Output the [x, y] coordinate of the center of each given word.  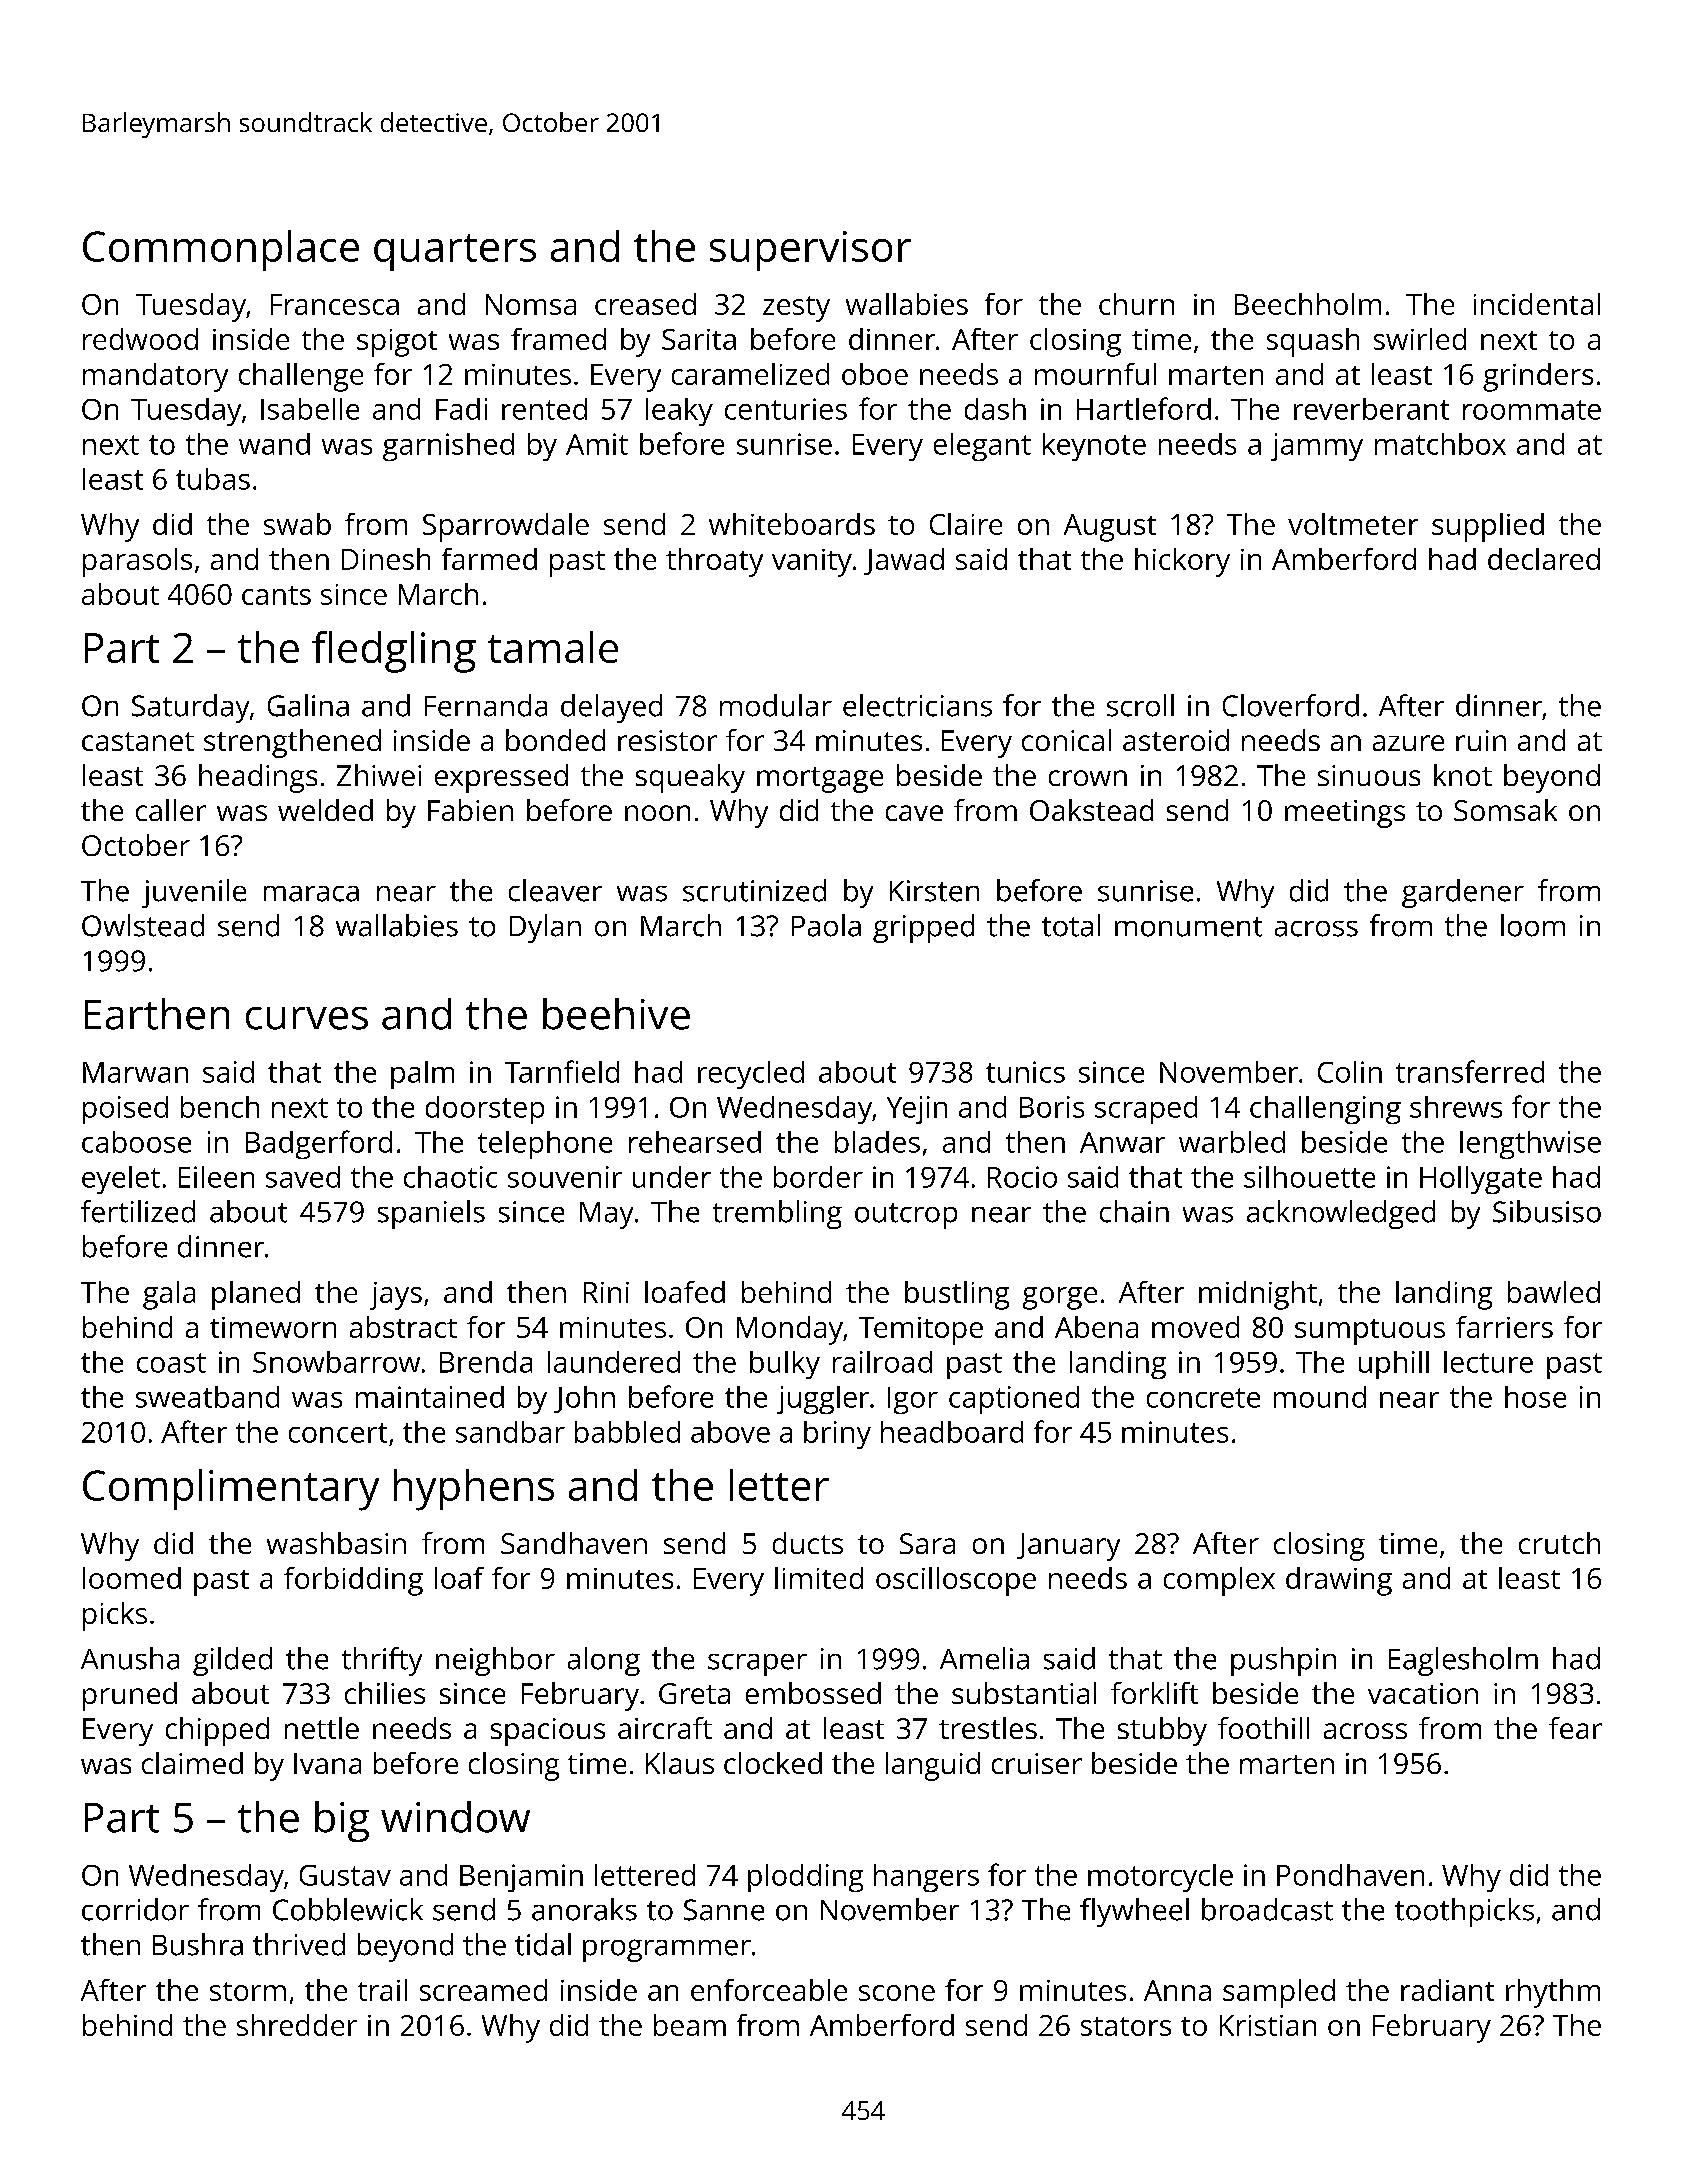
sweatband [207, 1397]
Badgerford [319, 1144]
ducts [808, 1543]
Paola [826, 925]
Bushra [198, 1944]
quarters [455, 252]
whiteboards [792, 524]
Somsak [1505, 810]
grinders [1538, 377]
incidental [1537, 304]
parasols [137, 562]
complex [1219, 1581]
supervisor [810, 251]
